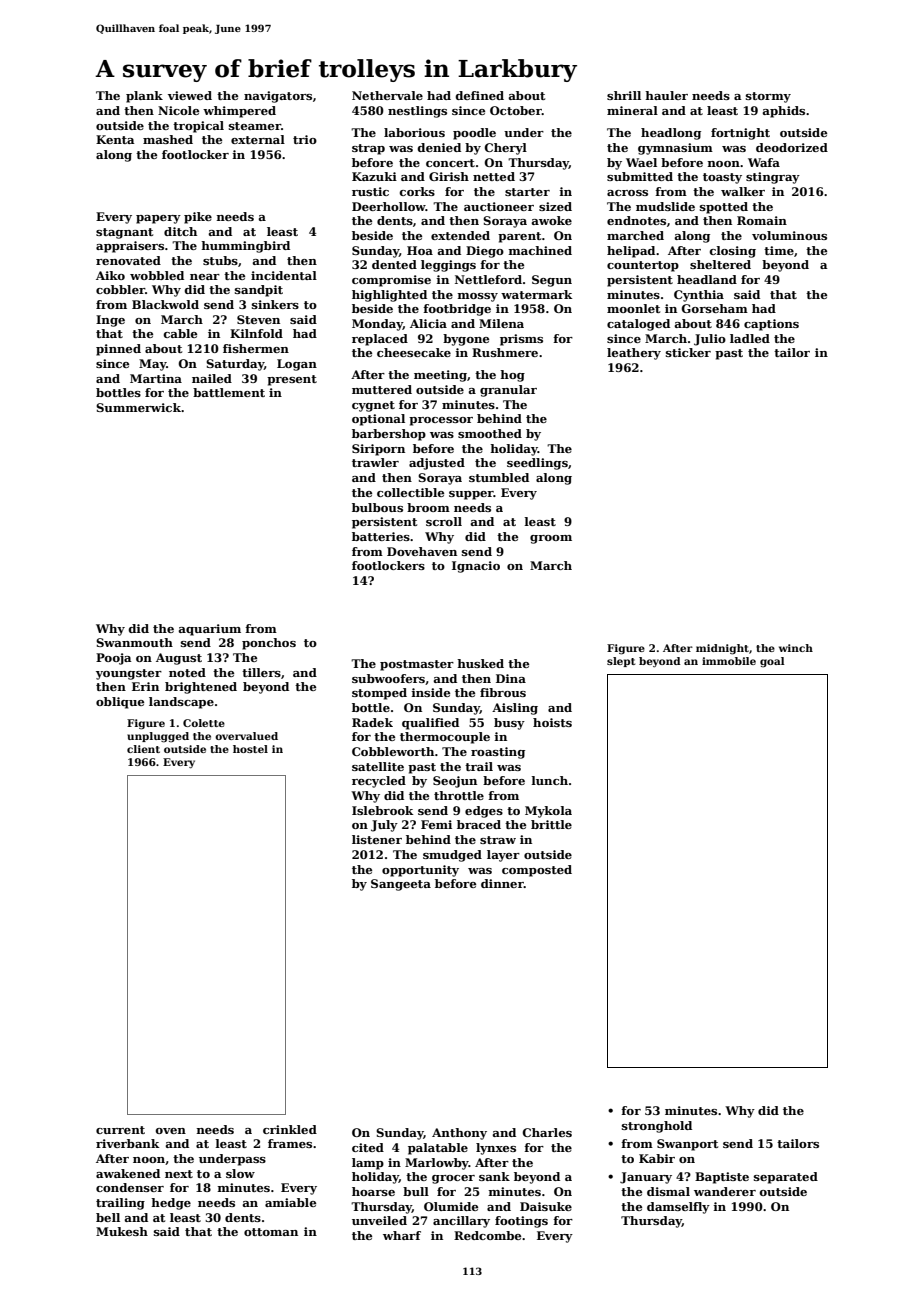 The image size is (924, 1308). Describe the element at coordinates (259, 291) in the screenshot. I see `sandpit` at that location.
